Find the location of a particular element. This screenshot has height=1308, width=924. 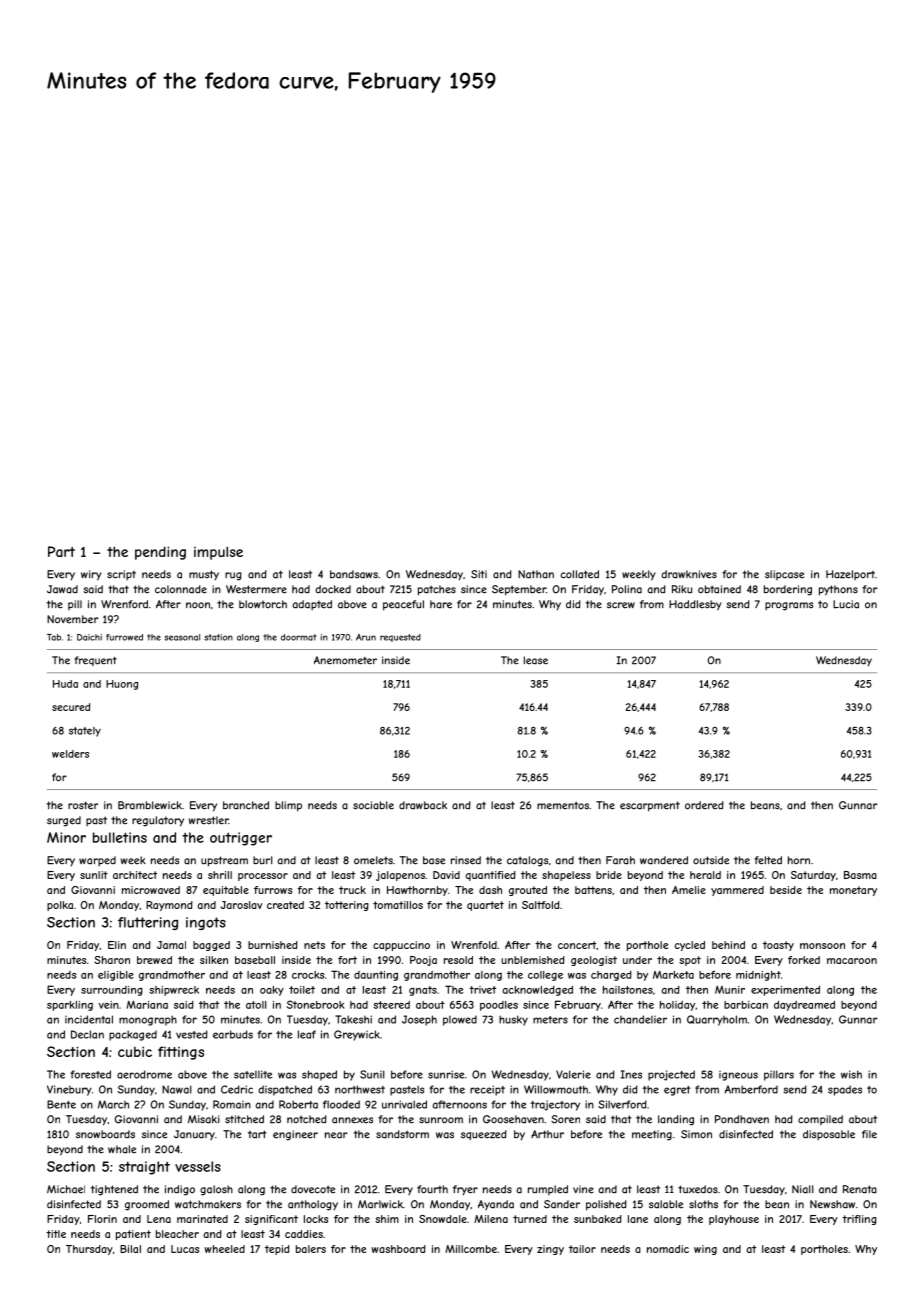

wish is located at coordinates (851, 1074).
